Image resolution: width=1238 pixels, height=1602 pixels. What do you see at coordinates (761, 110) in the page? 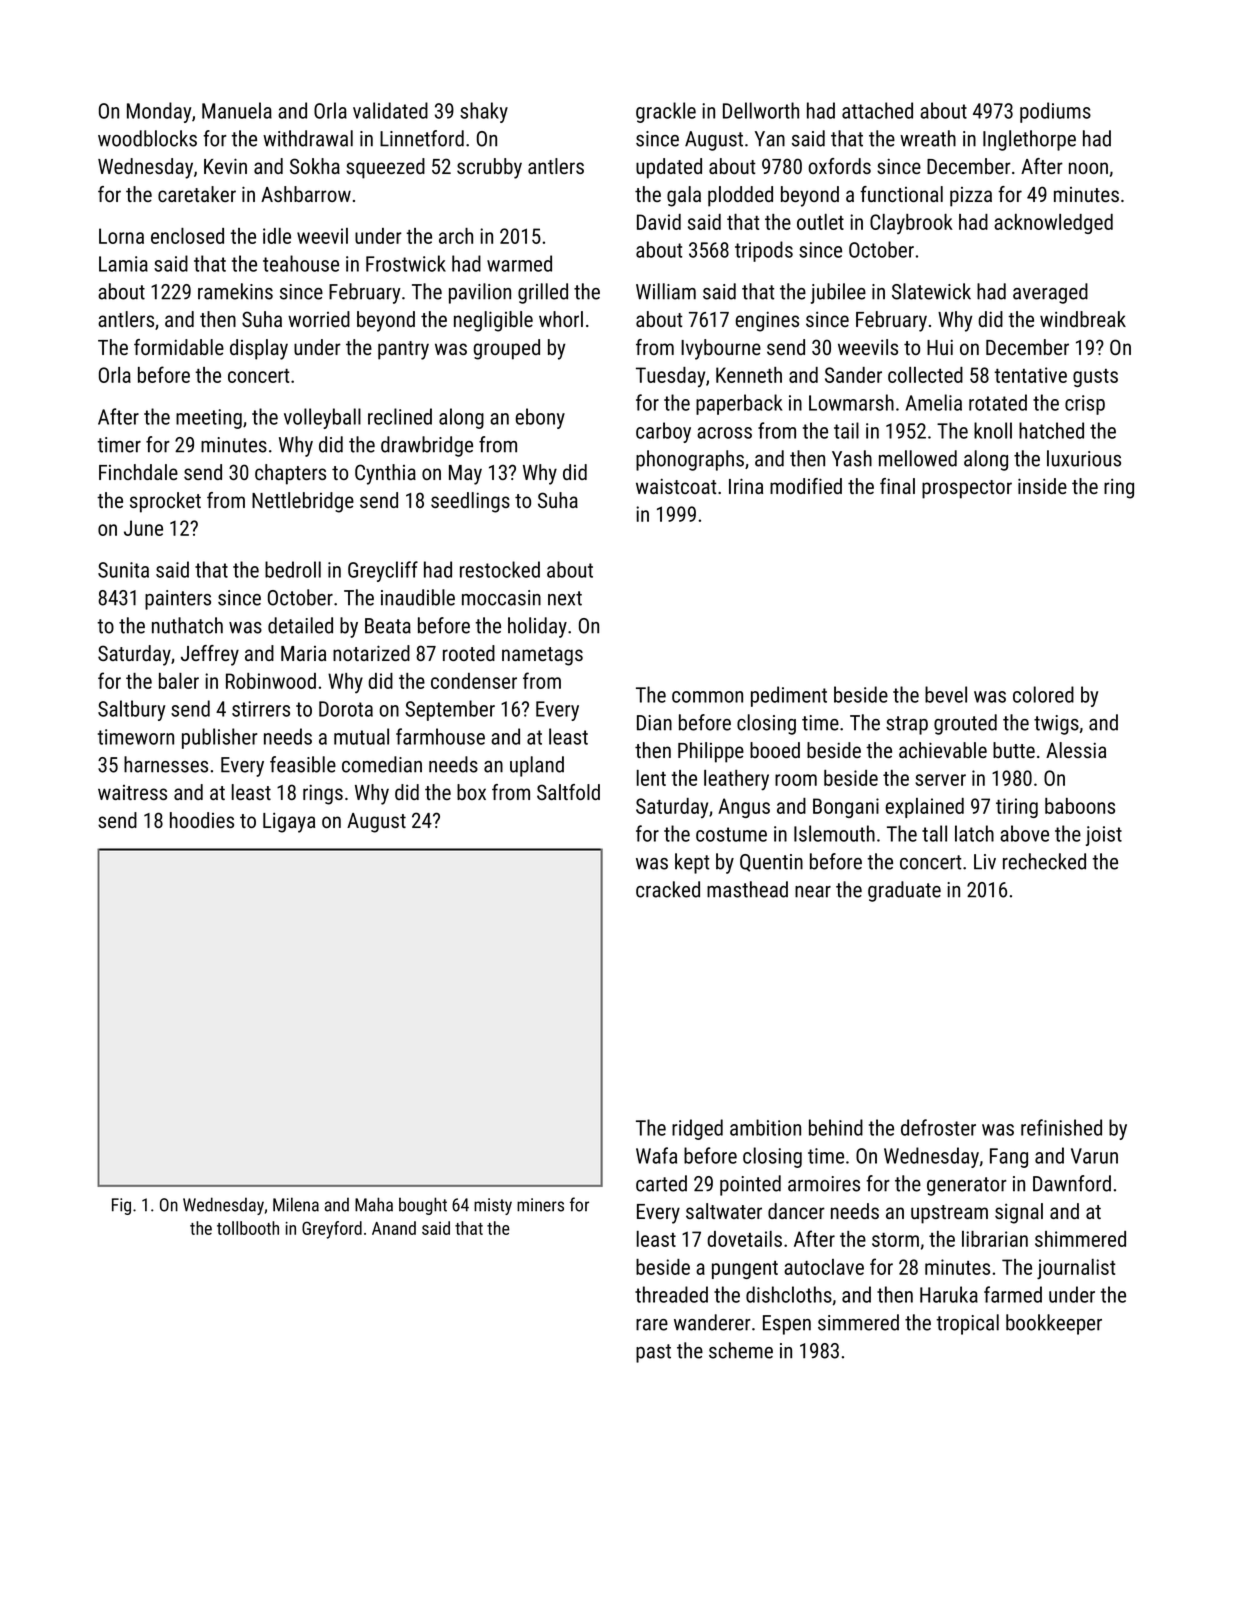
I see `Dellworth` at bounding box center [761, 110].
